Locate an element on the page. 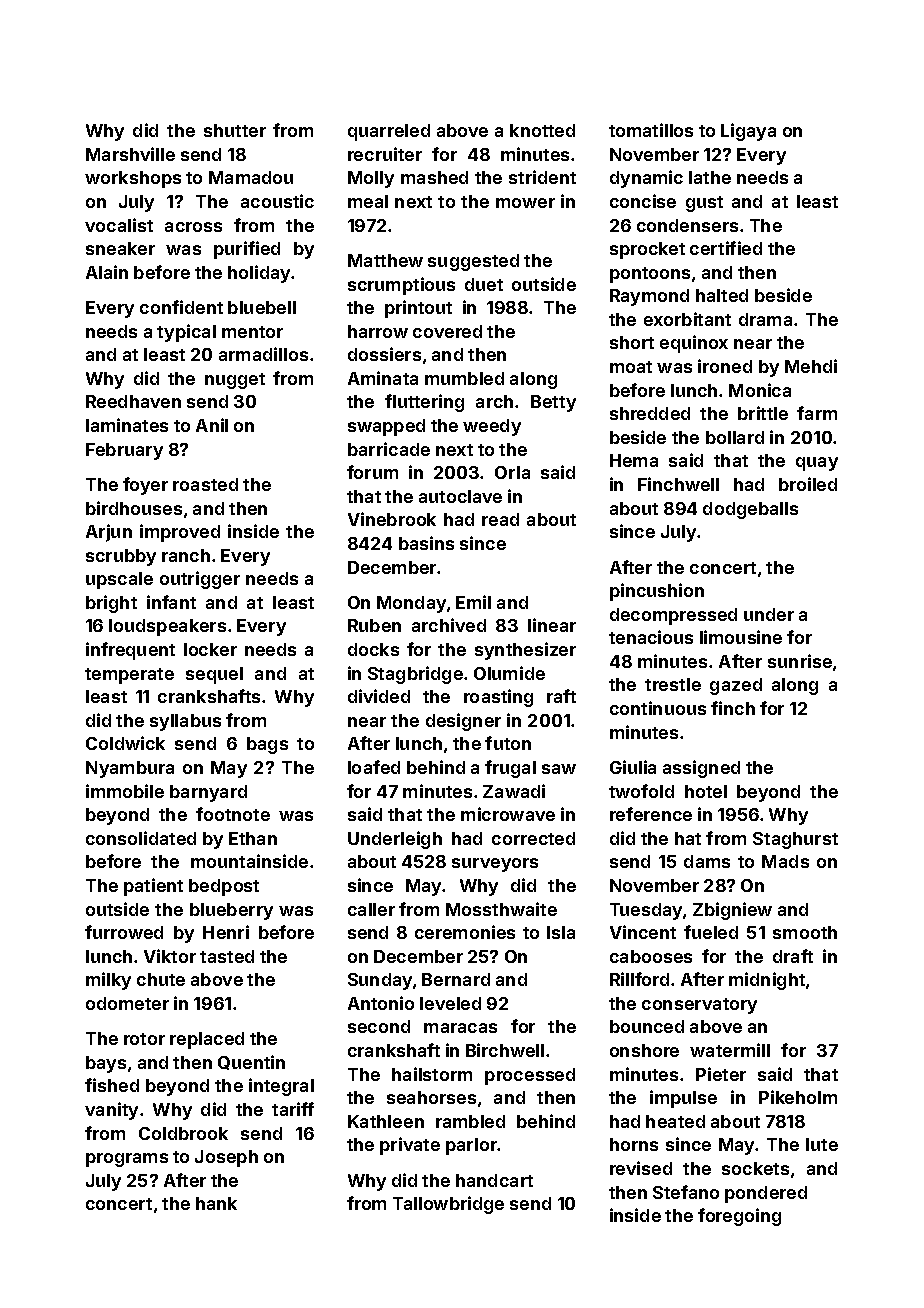 The height and width of the page is (1308, 924). sprocket is located at coordinates (647, 250).
